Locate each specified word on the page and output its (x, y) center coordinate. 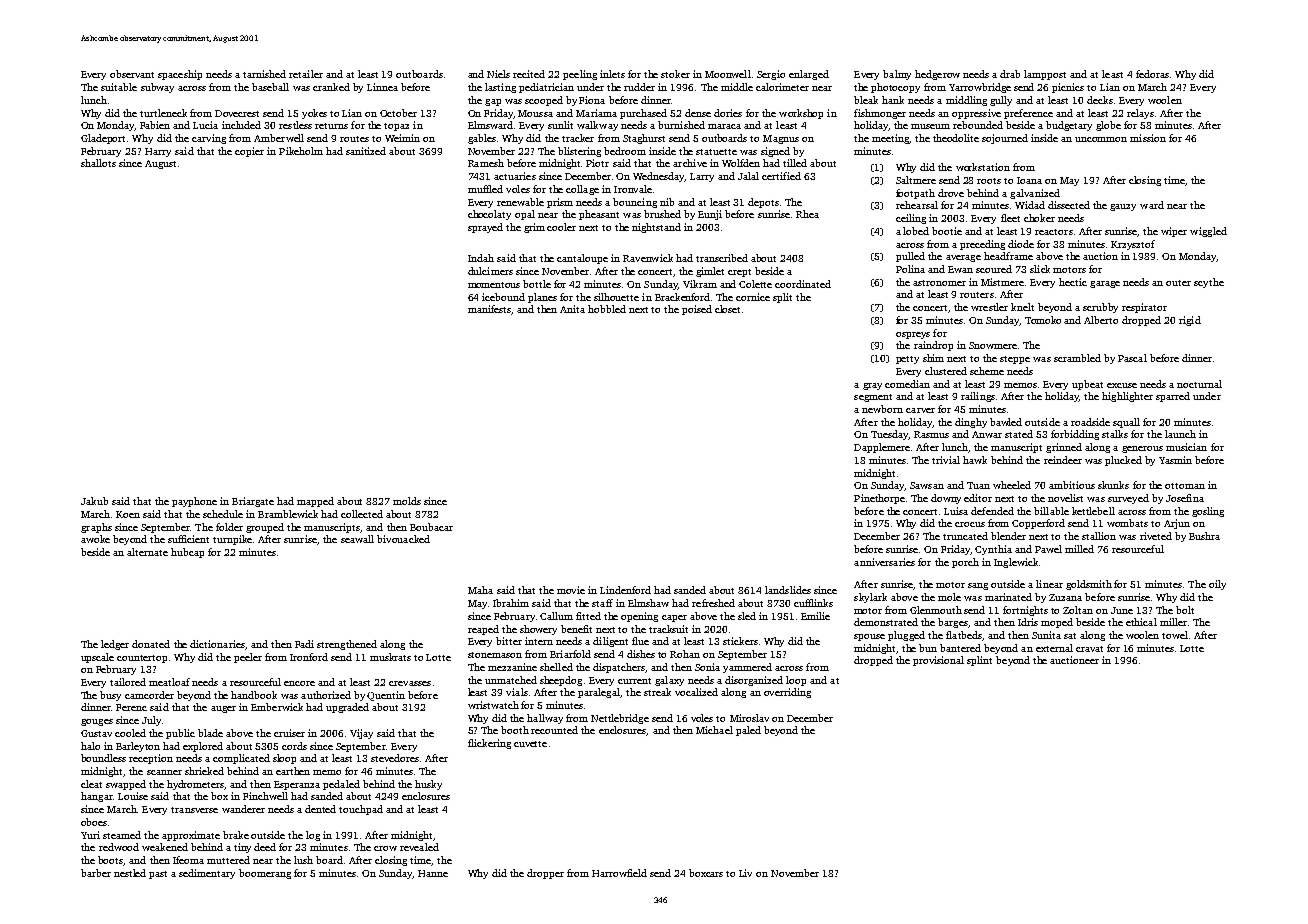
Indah (481, 258)
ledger (115, 645)
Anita (572, 309)
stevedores (395, 758)
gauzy (1123, 207)
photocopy (895, 88)
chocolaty (489, 215)
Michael (714, 730)
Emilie (815, 616)
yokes (314, 114)
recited (529, 74)
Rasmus (931, 434)
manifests (489, 309)
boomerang (265, 874)
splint (979, 661)
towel (1175, 635)
